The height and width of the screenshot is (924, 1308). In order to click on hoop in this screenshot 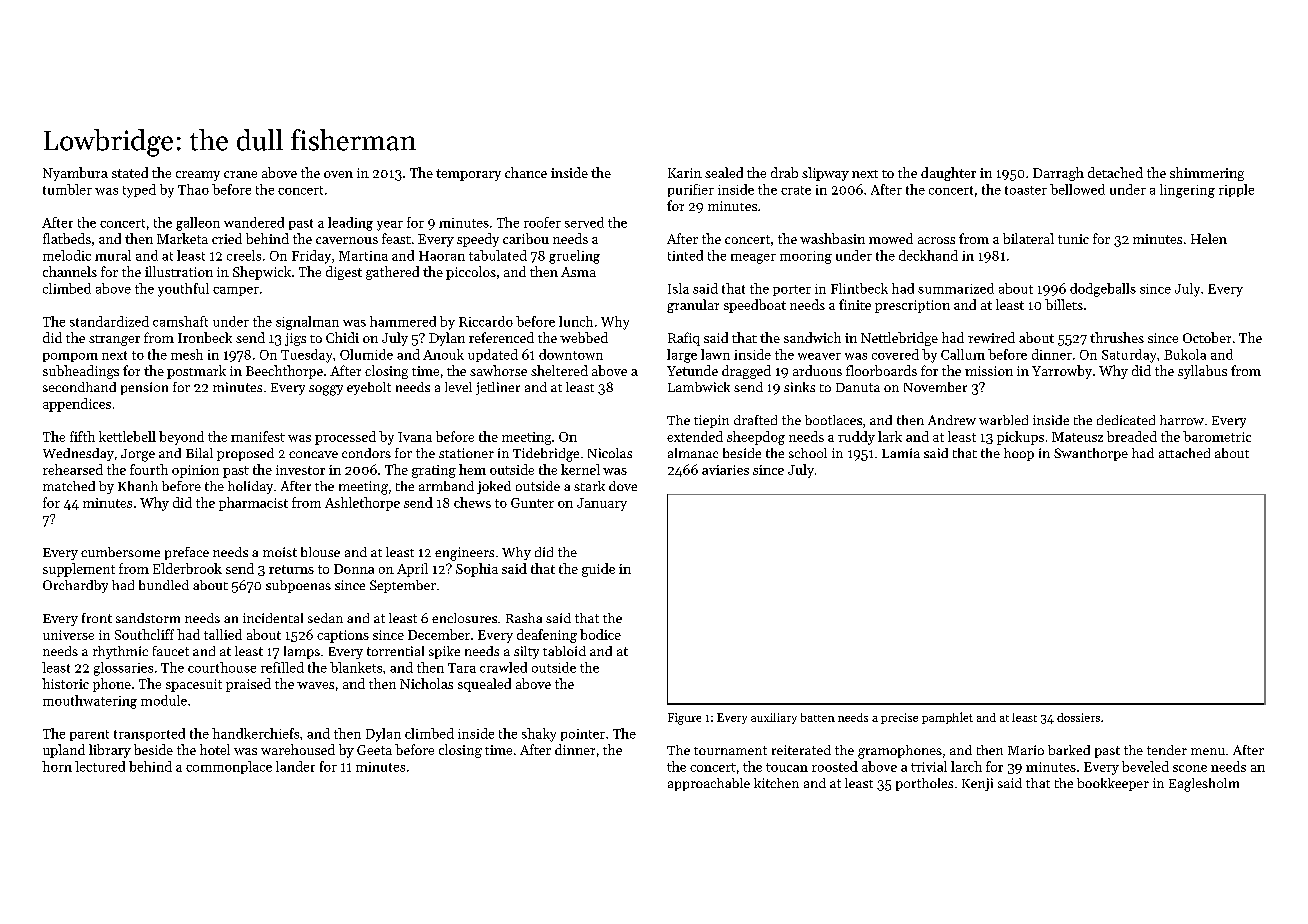, I will do `click(1019, 454)`.
